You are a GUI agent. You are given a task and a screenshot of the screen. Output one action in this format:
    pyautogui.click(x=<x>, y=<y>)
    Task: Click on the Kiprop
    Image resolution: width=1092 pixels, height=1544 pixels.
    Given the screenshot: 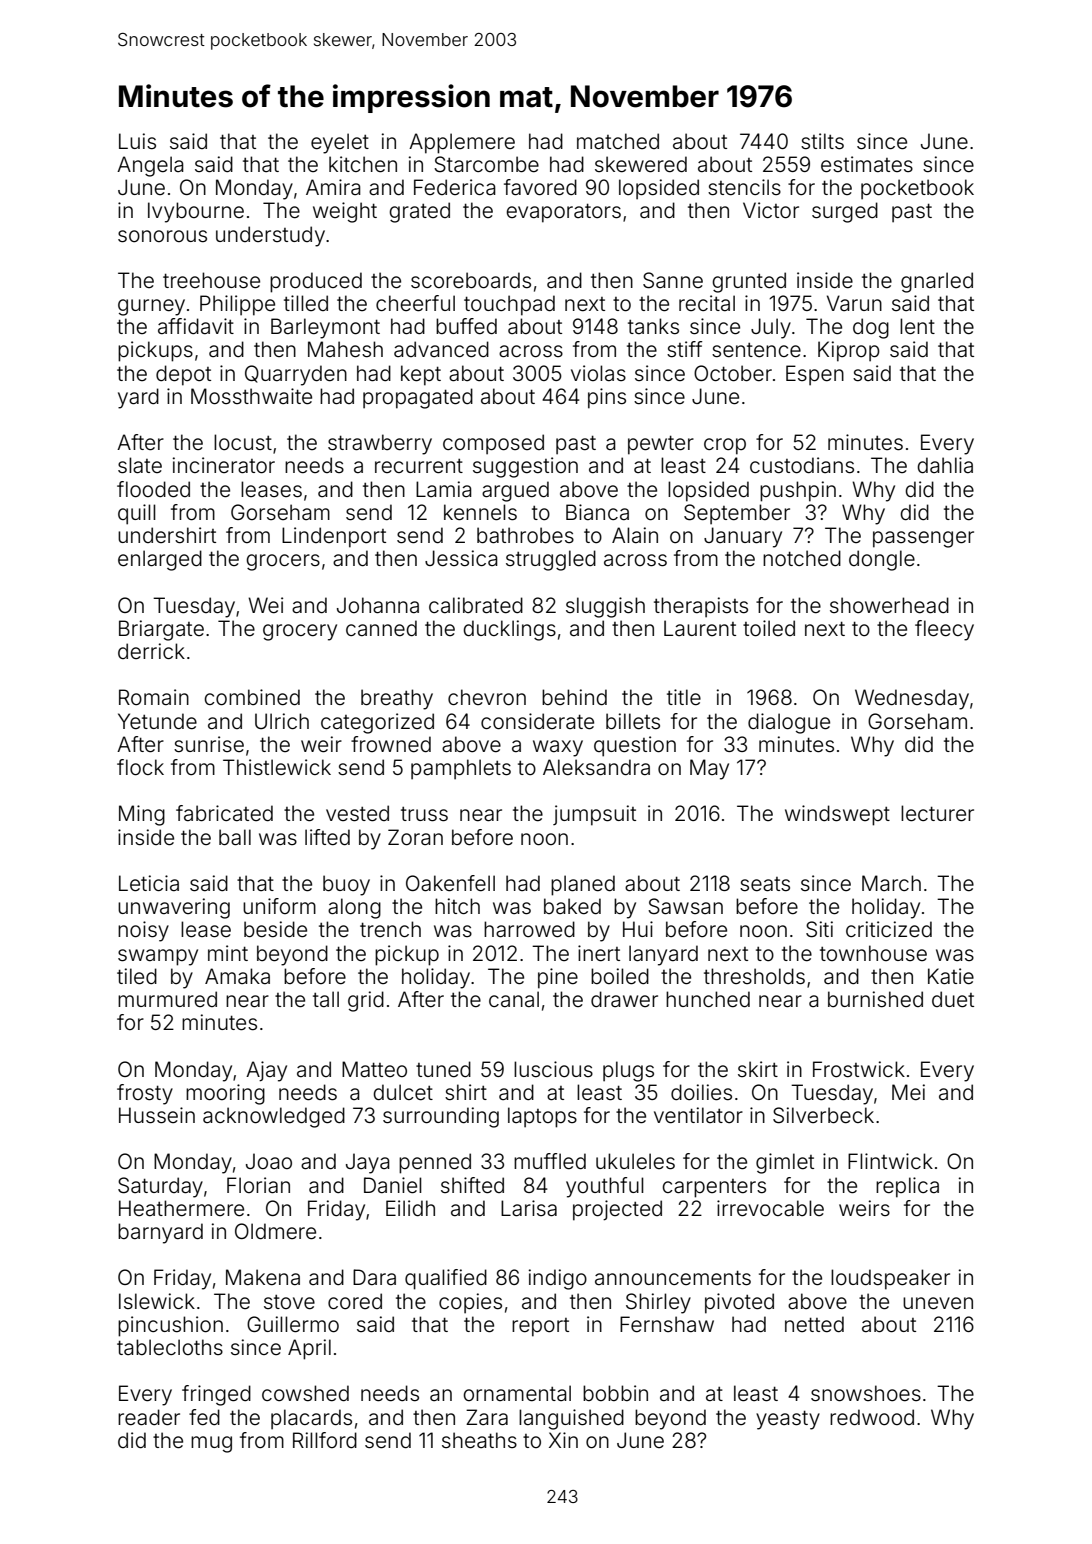 What is the action you would take?
    pyautogui.click(x=849, y=351)
